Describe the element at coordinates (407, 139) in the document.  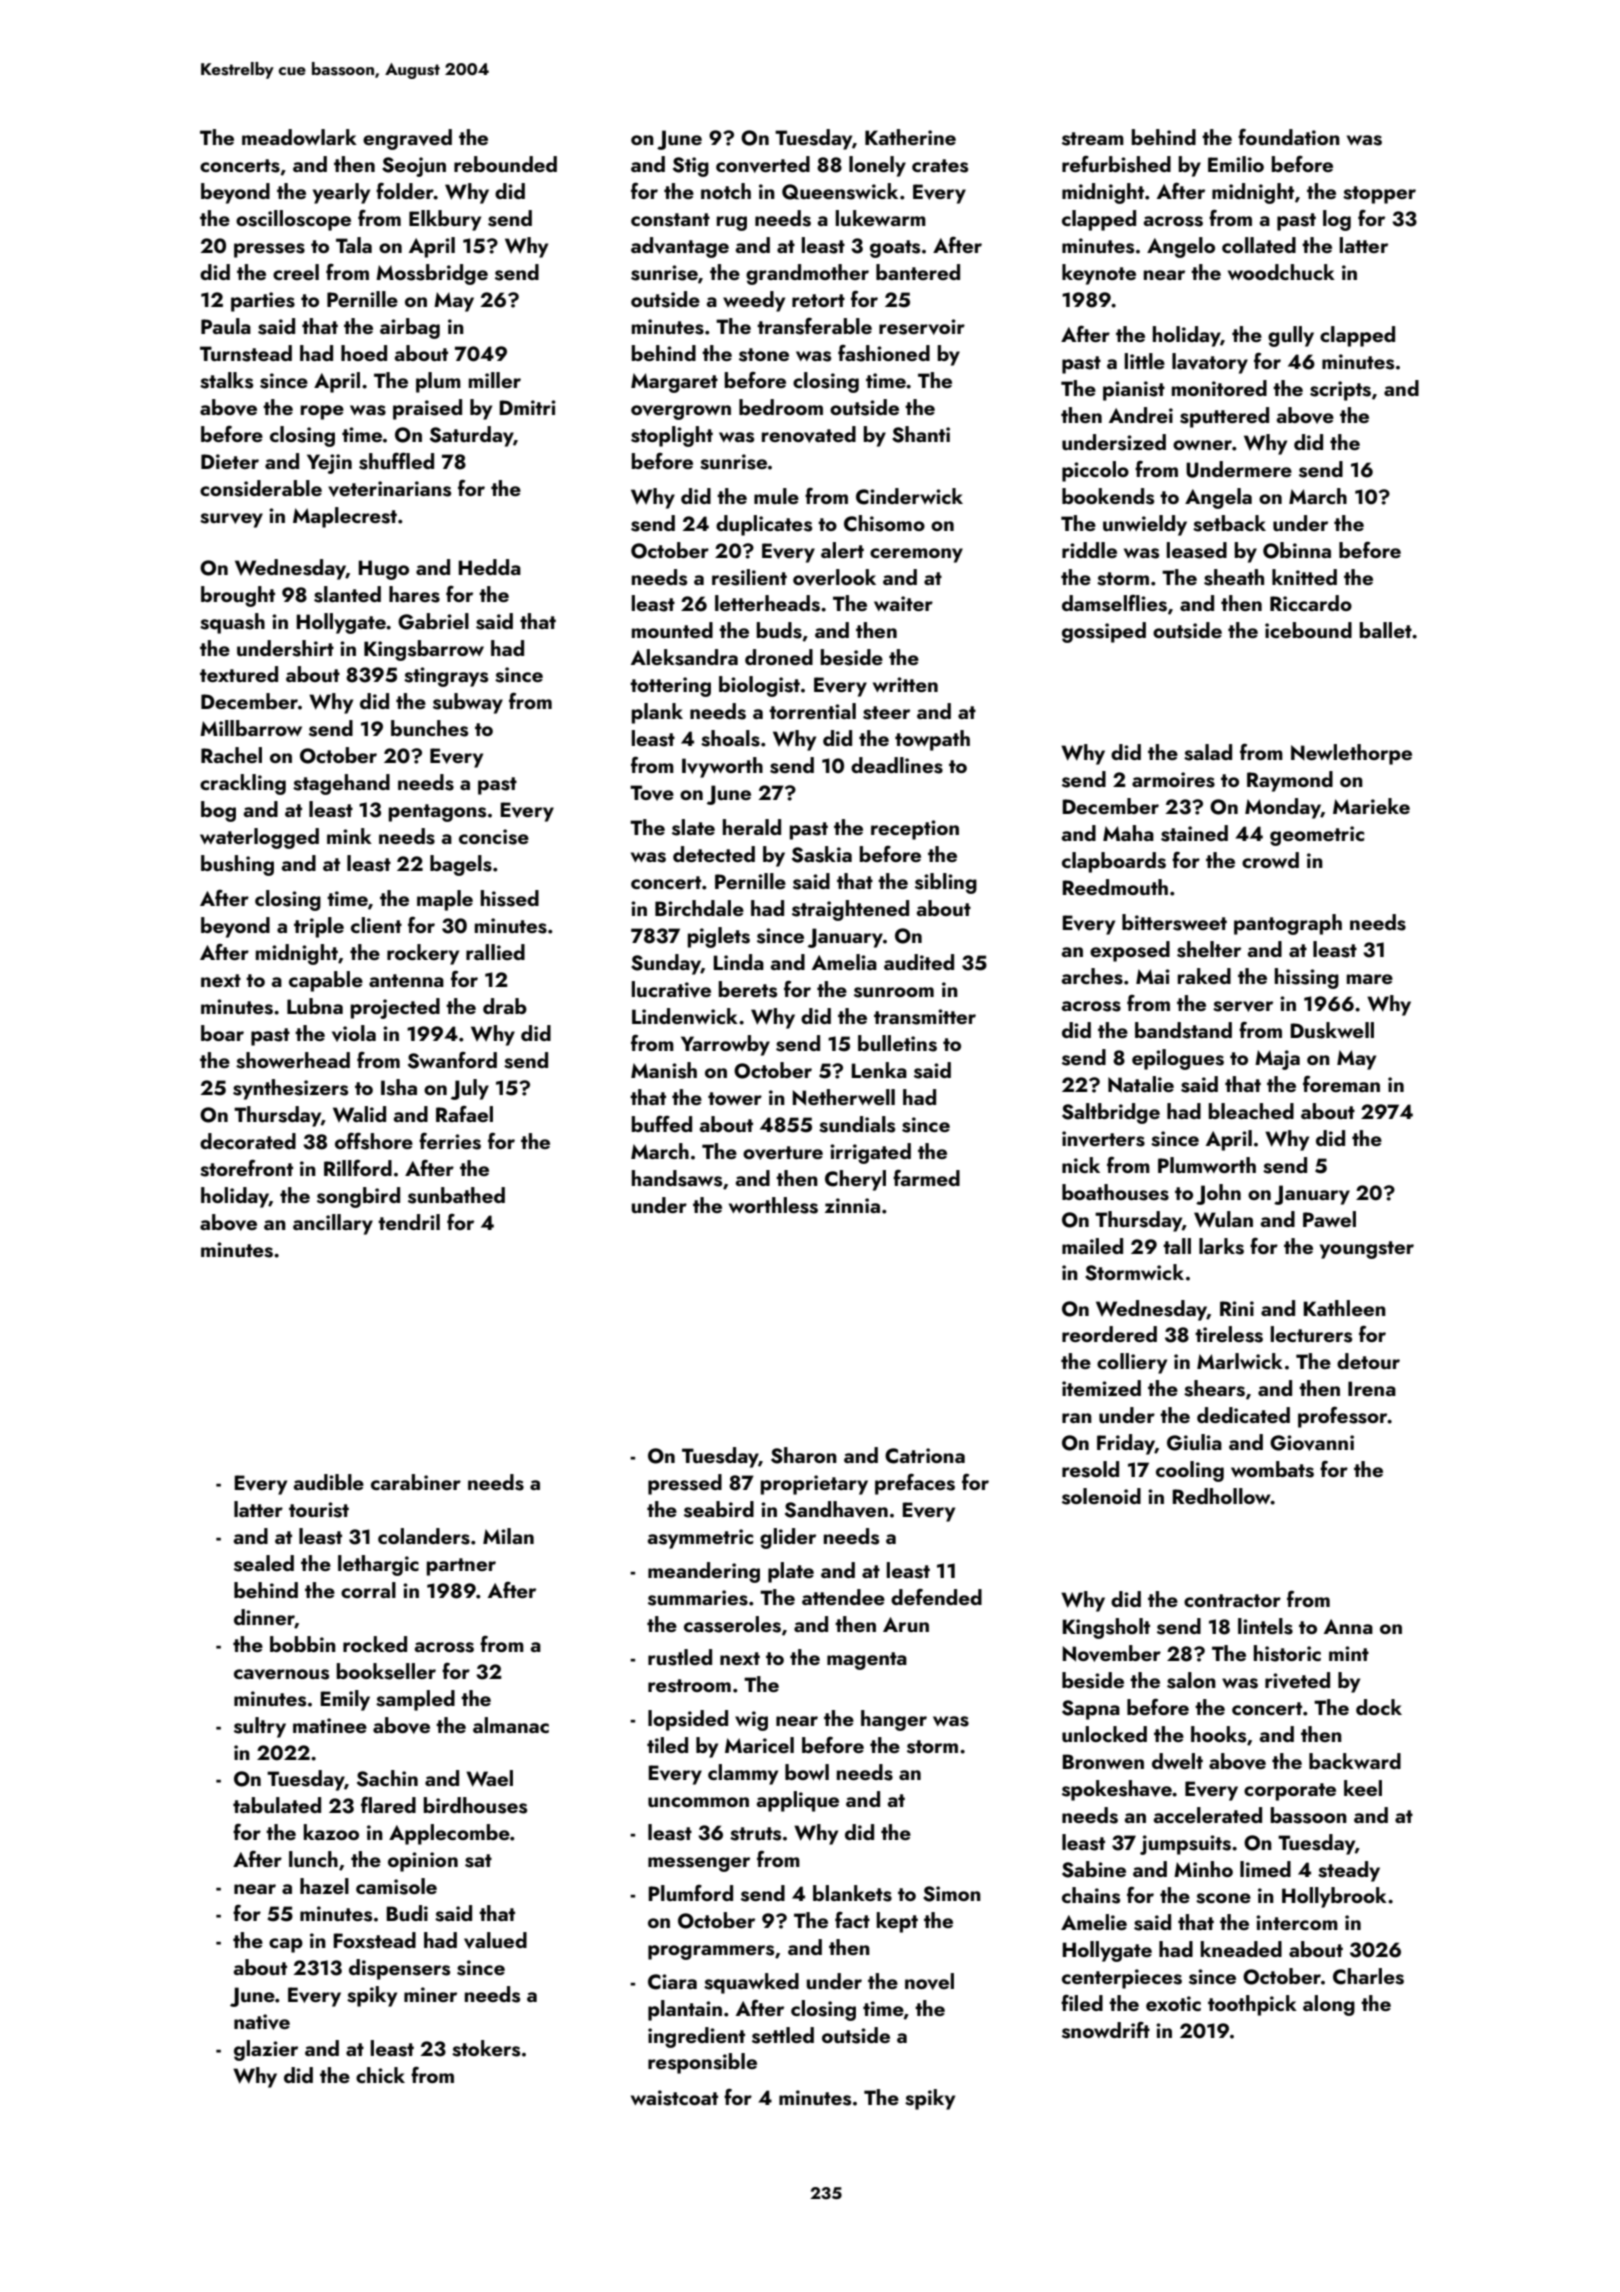
I see `engraved` at that location.
